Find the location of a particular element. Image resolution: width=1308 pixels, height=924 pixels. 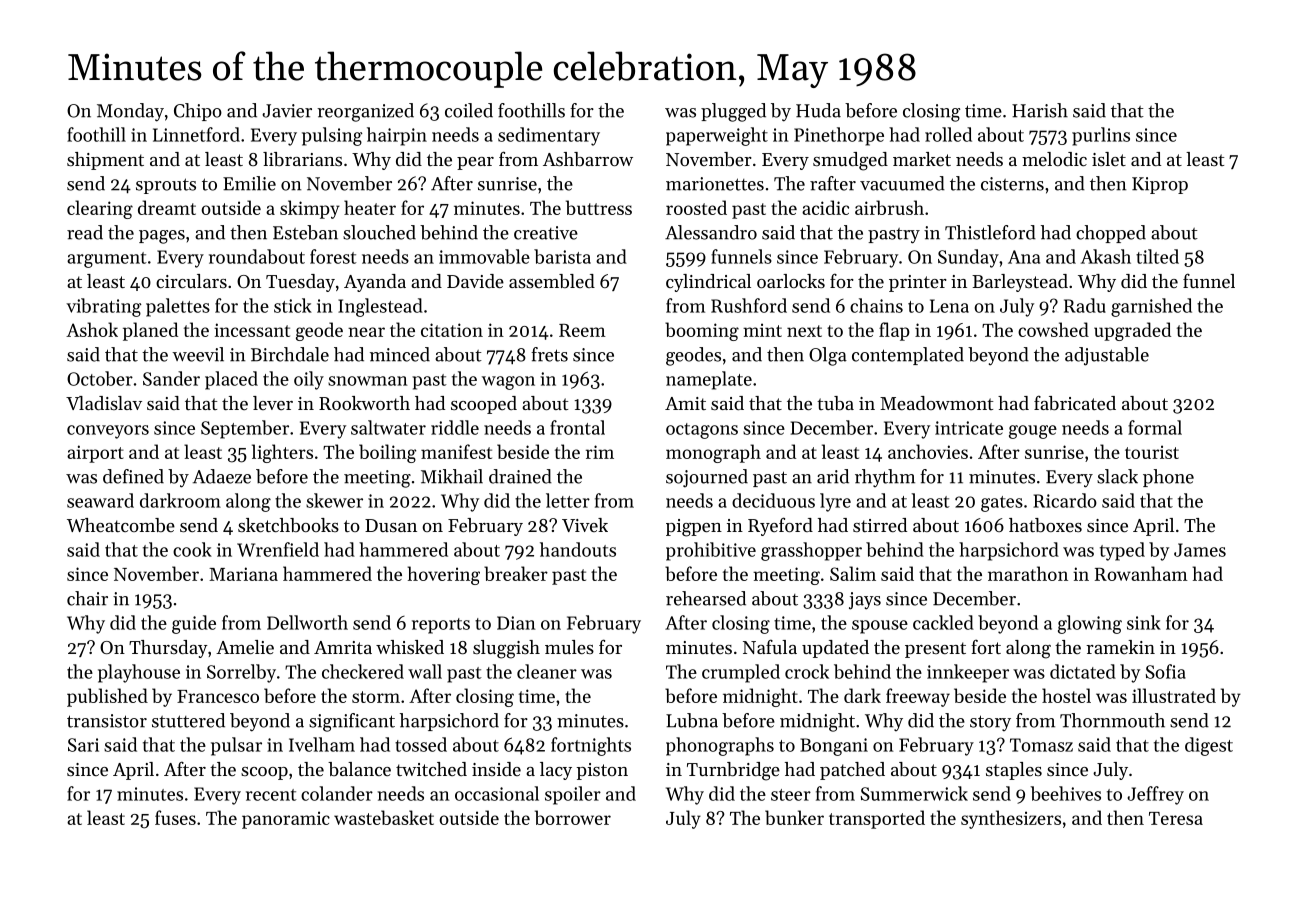

Ayanda is located at coordinates (375, 283).
